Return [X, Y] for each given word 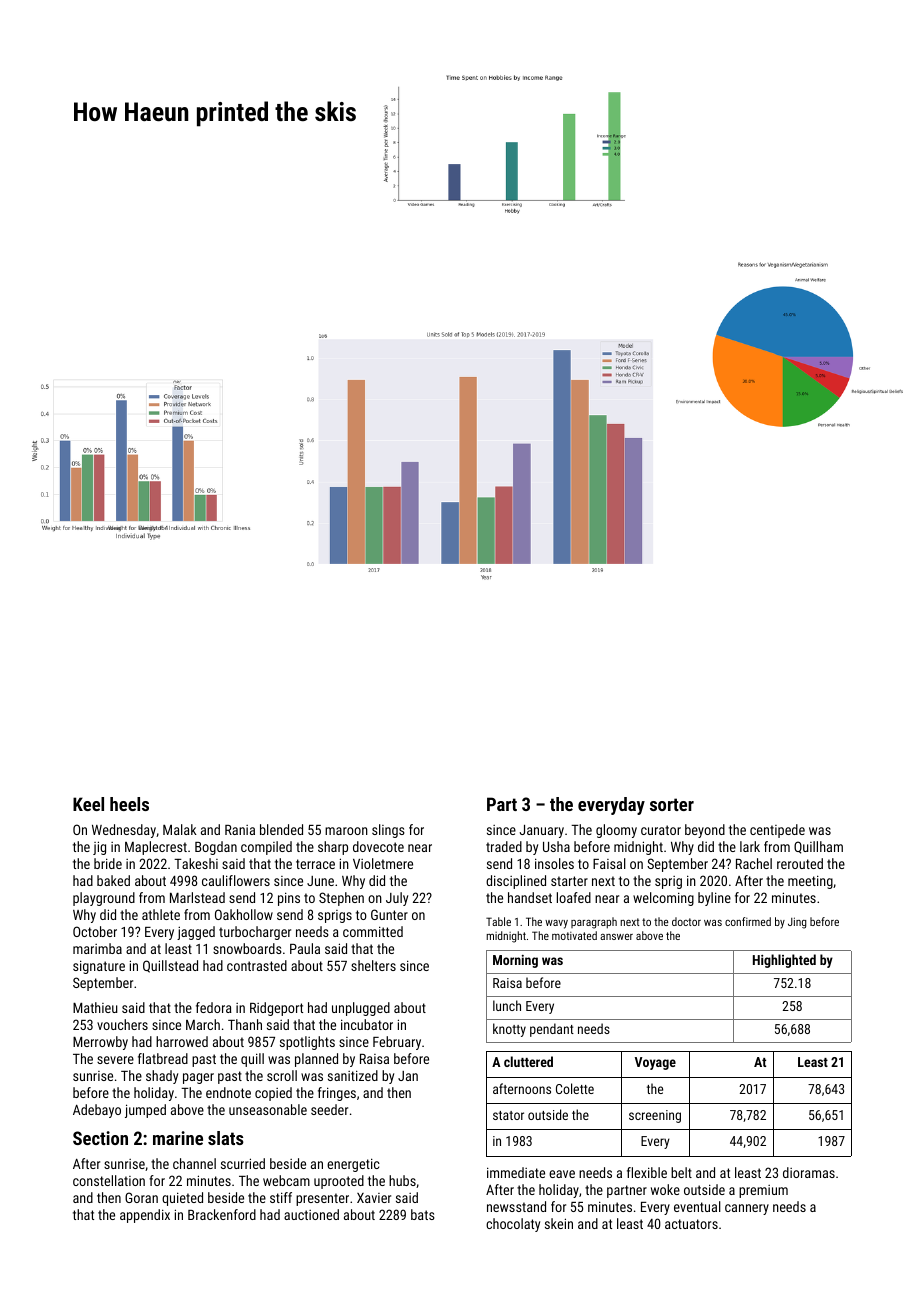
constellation [109, 1180]
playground [104, 899]
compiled [266, 848]
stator [508, 1115]
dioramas [809, 1172]
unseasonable [268, 1109]
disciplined [516, 882]
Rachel [754, 863]
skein [559, 1223]
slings [388, 831]
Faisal [609, 863]
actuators [691, 1224]
